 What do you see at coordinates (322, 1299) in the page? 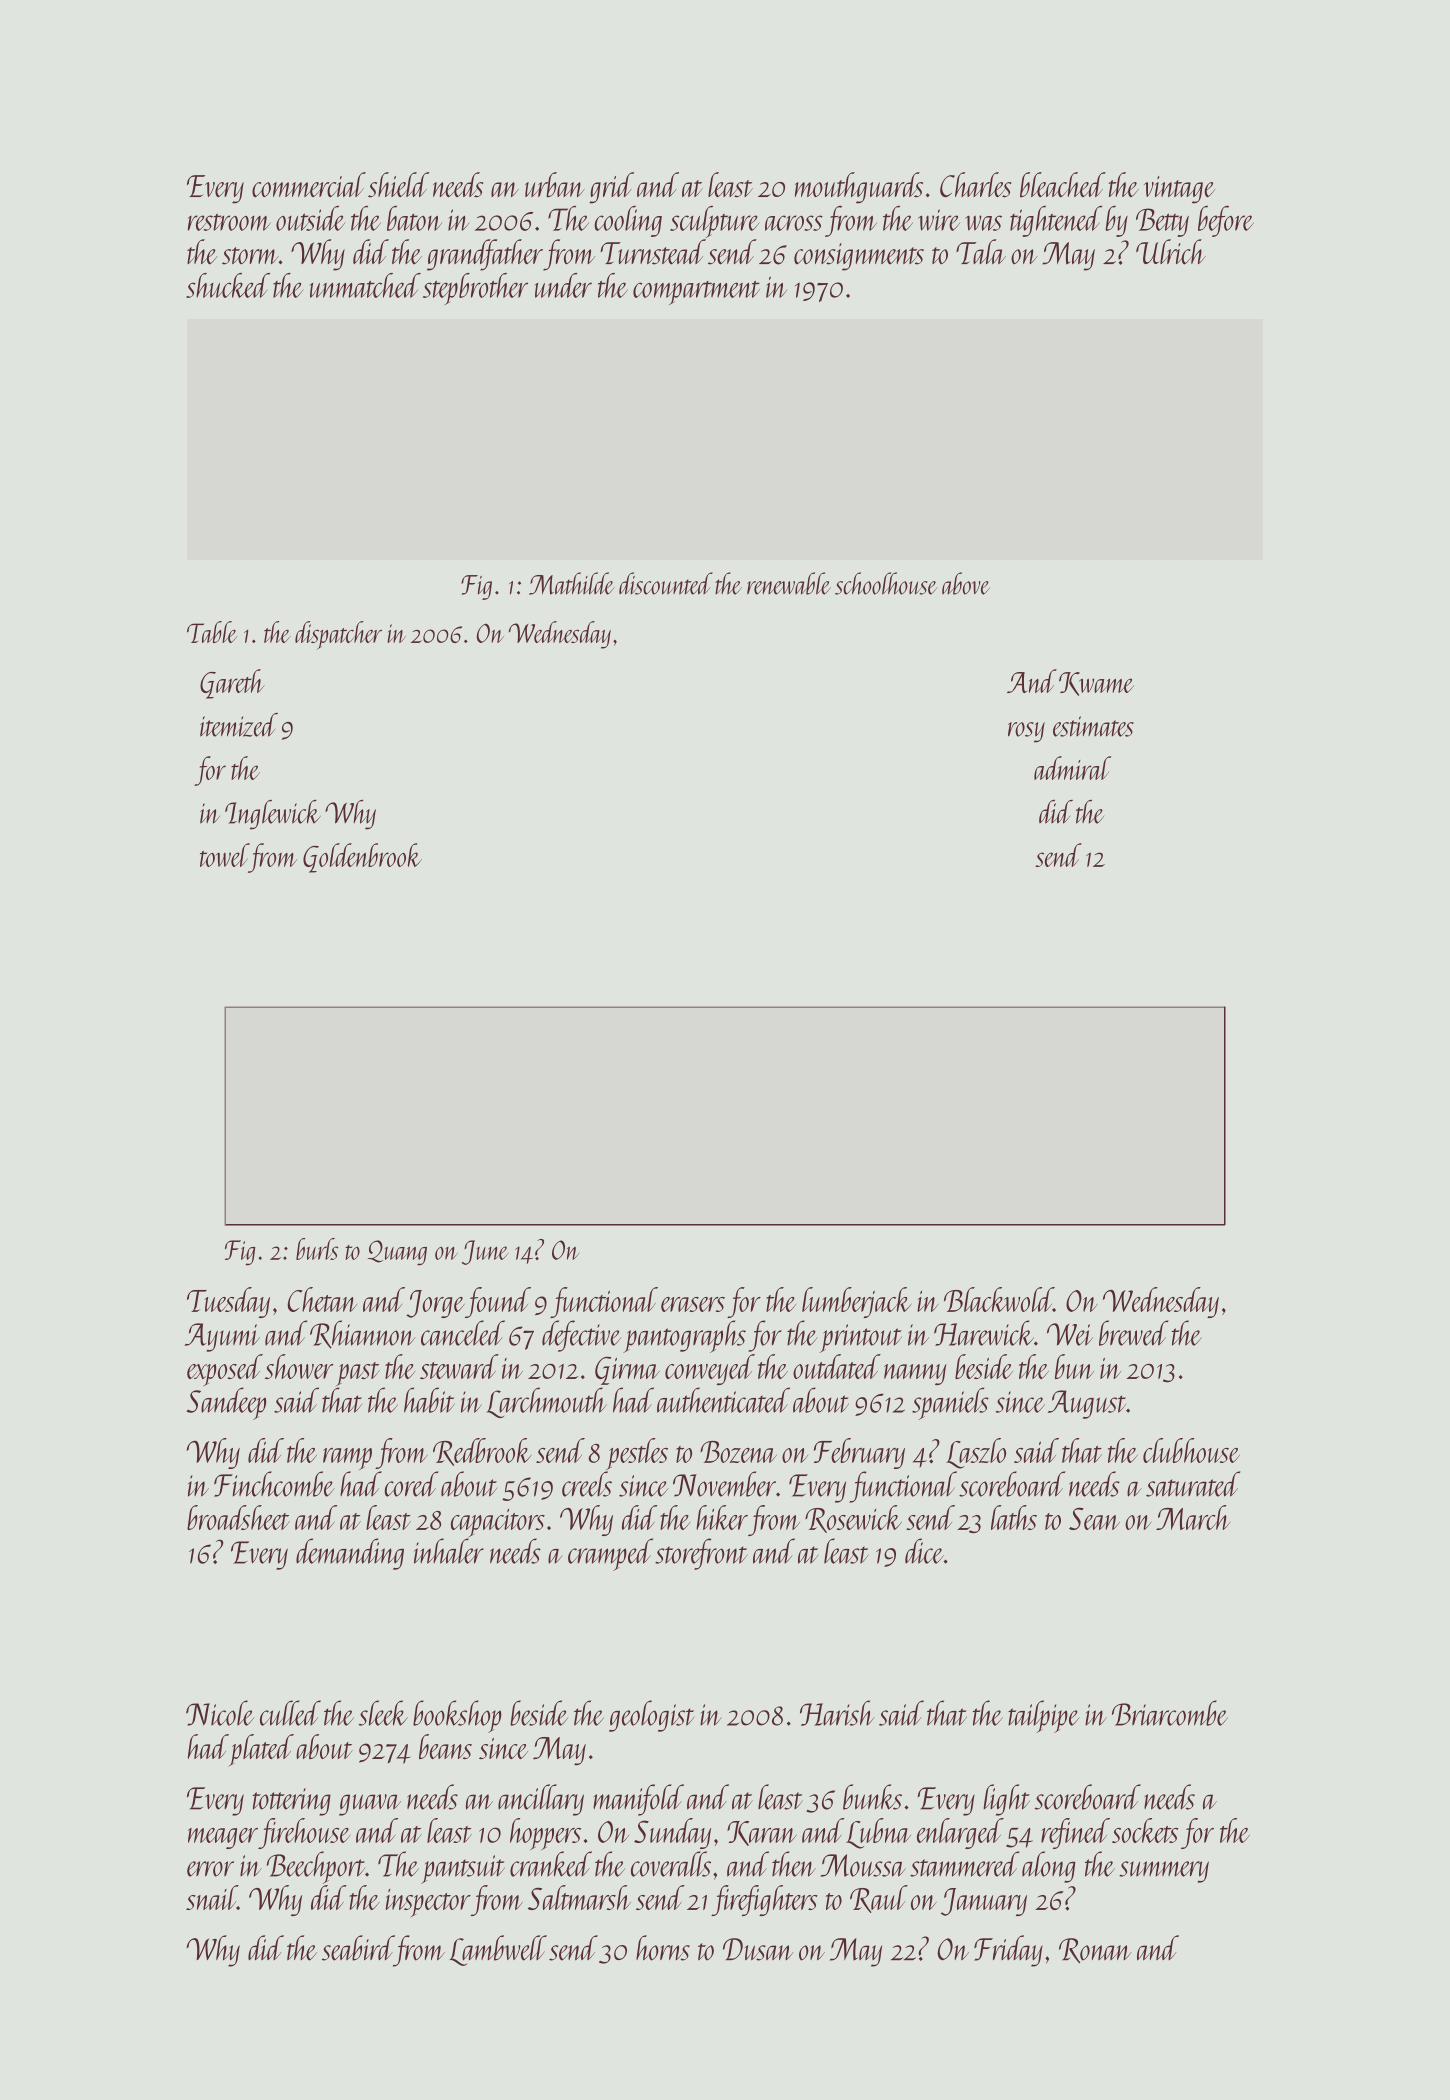
I see `Chetan` at bounding box center [322, 1299].
